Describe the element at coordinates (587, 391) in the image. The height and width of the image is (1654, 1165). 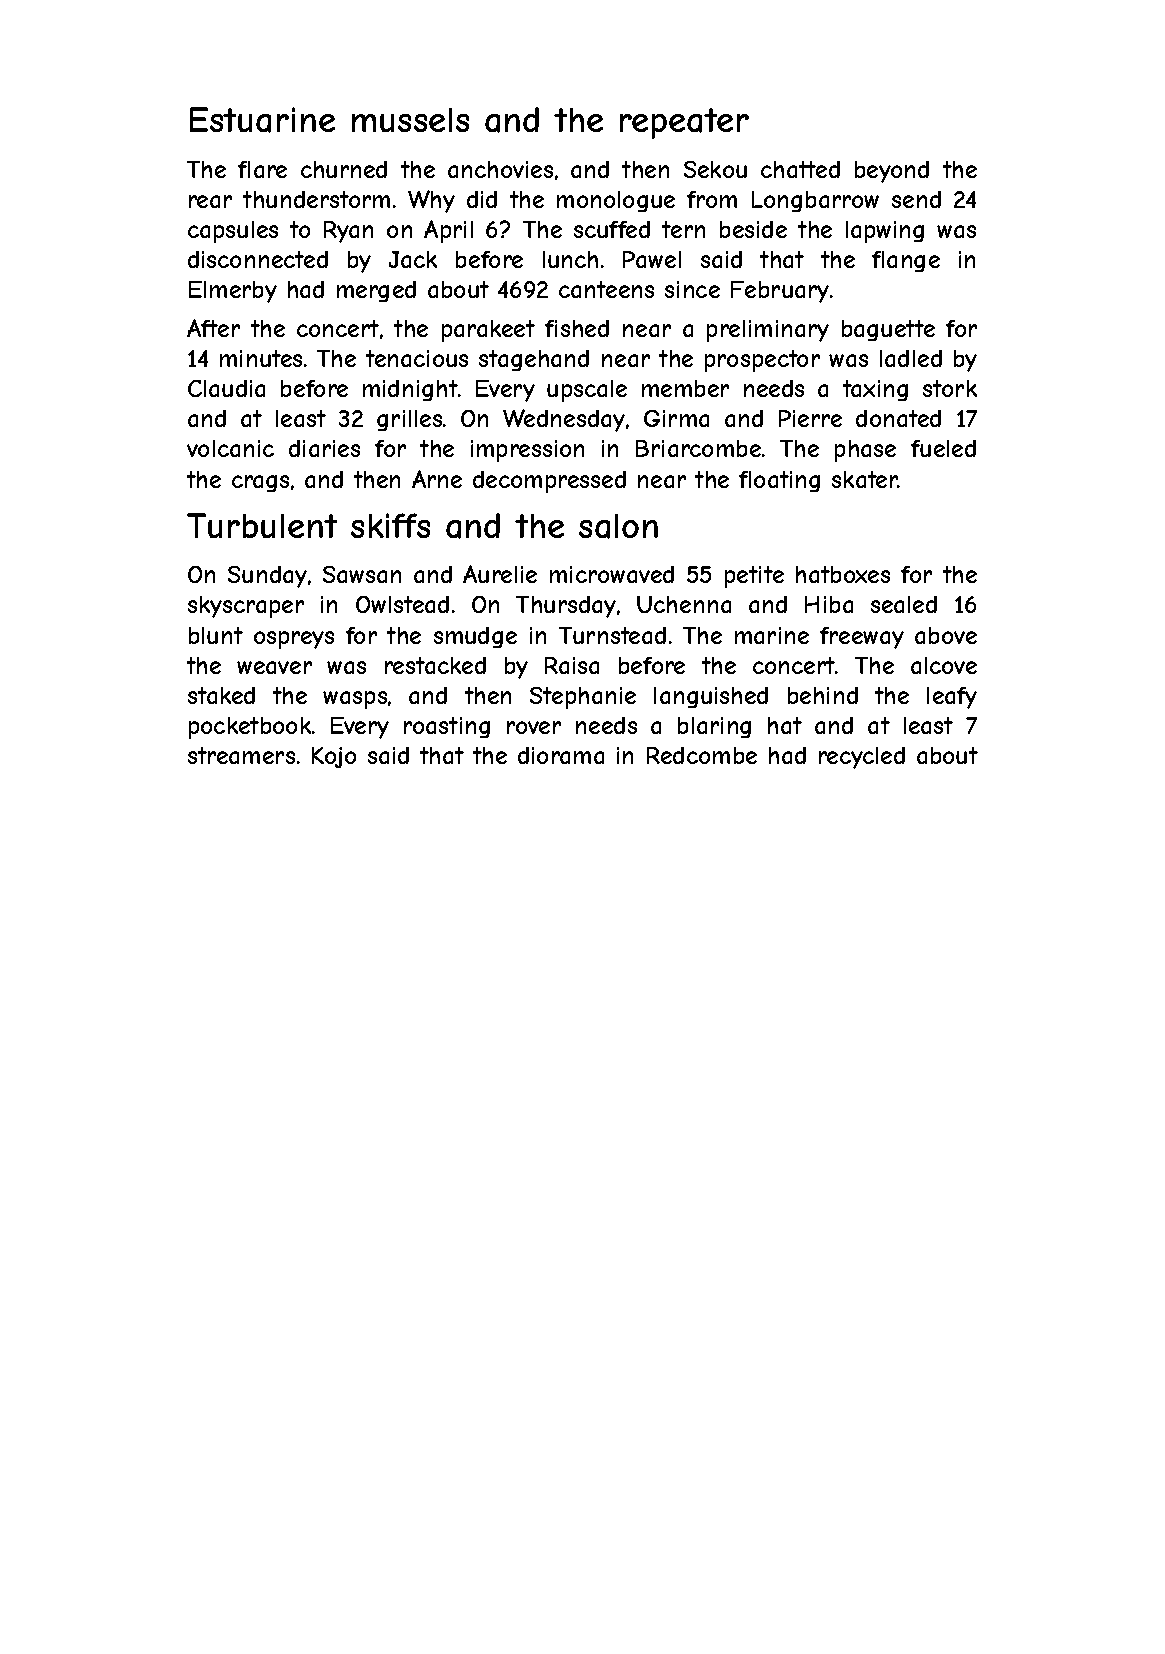
I see `upscale` at that location.
